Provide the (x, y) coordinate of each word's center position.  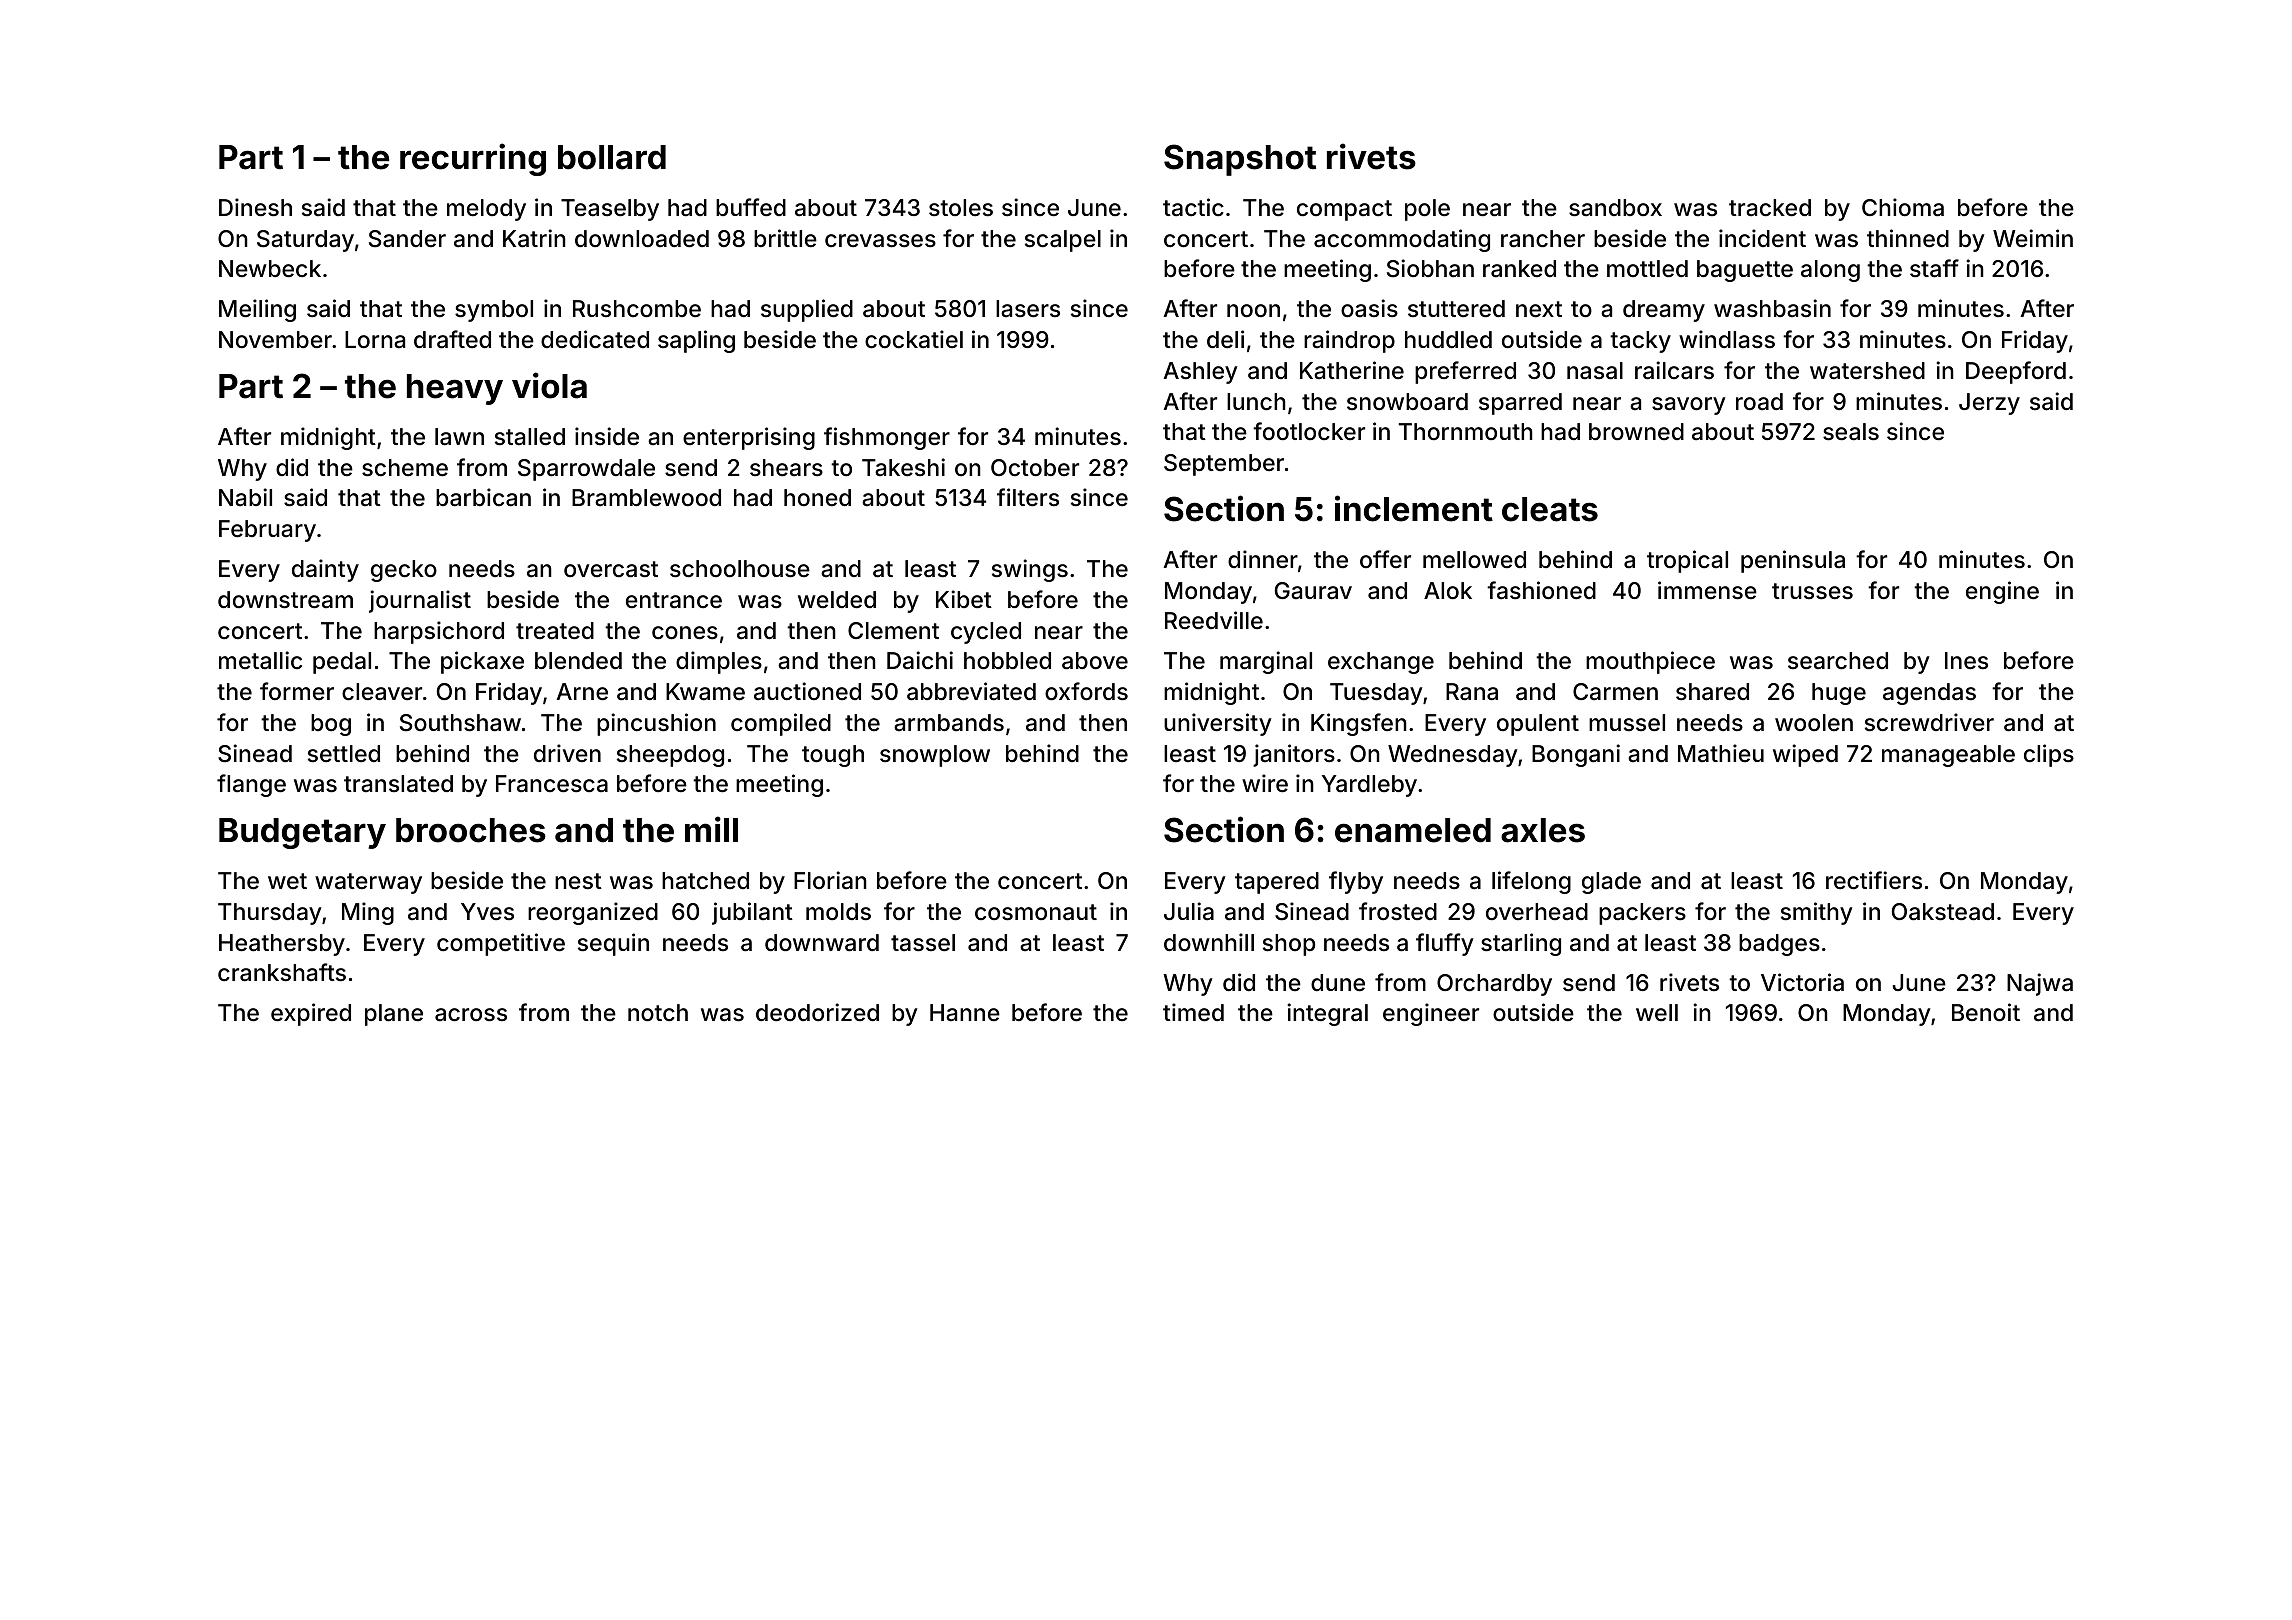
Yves (487, 912)
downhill (1209, 942)
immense (1707, 590)
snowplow (935, 756)
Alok (1448, 591)
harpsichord (439, 632)
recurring (473, 159)
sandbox (1615, 208)
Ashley (1201, 373)
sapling (696, 341)
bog (331, 725)
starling (1521, 944)
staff (1934, 268)
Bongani (1576, 755)
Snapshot (1240, 160)
